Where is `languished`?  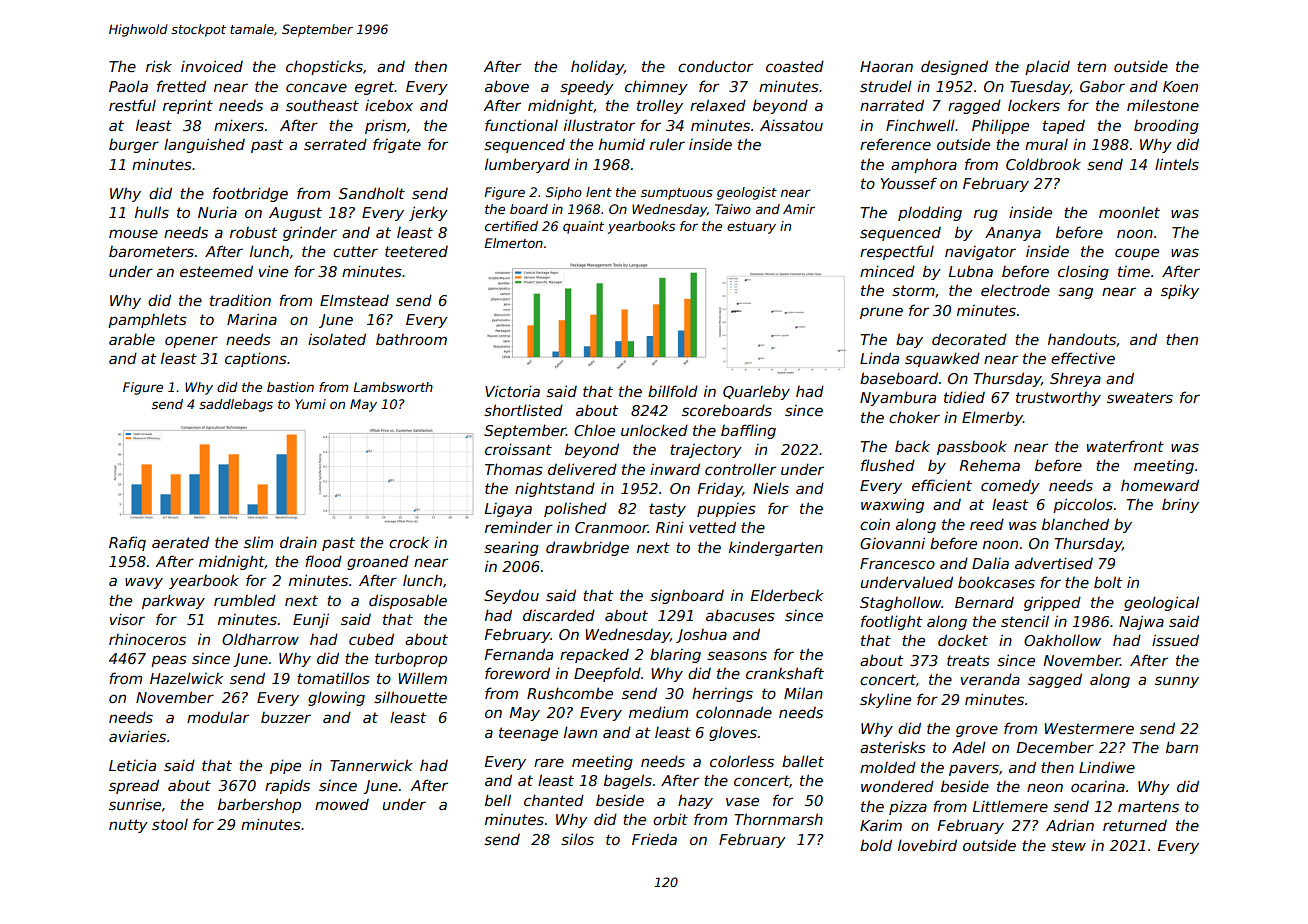 languished is located at coordinates (204, 145).
